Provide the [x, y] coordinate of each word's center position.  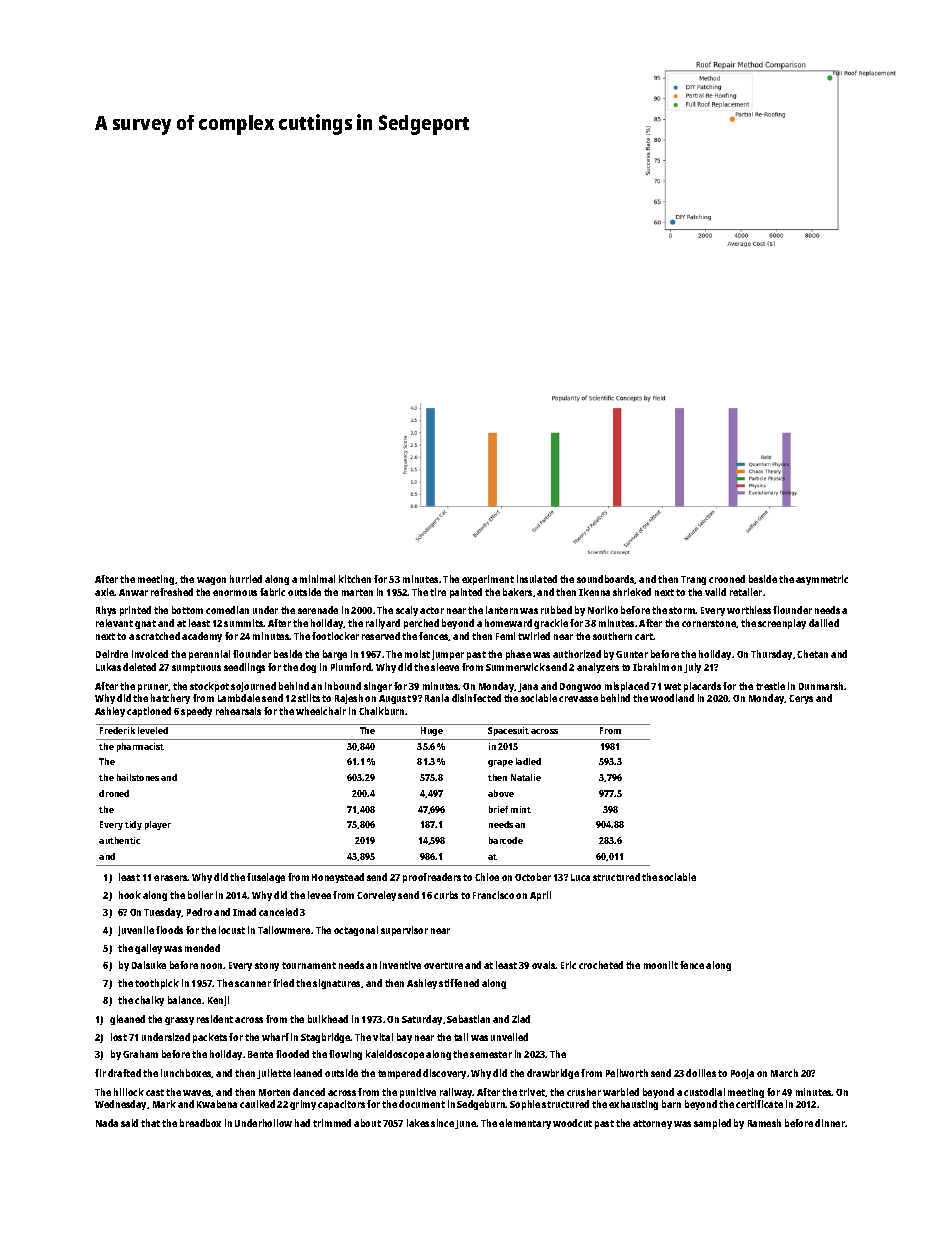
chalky [149, 1001]
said [129, 1123]
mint [521, 809]
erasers [171, 878]
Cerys [801, 699]
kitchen [355, 579]
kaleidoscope [395, 1055]
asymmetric [822, 580]
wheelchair [321, 711]
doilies [701, 1073]
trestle [770, 686]
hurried [246, 579]
